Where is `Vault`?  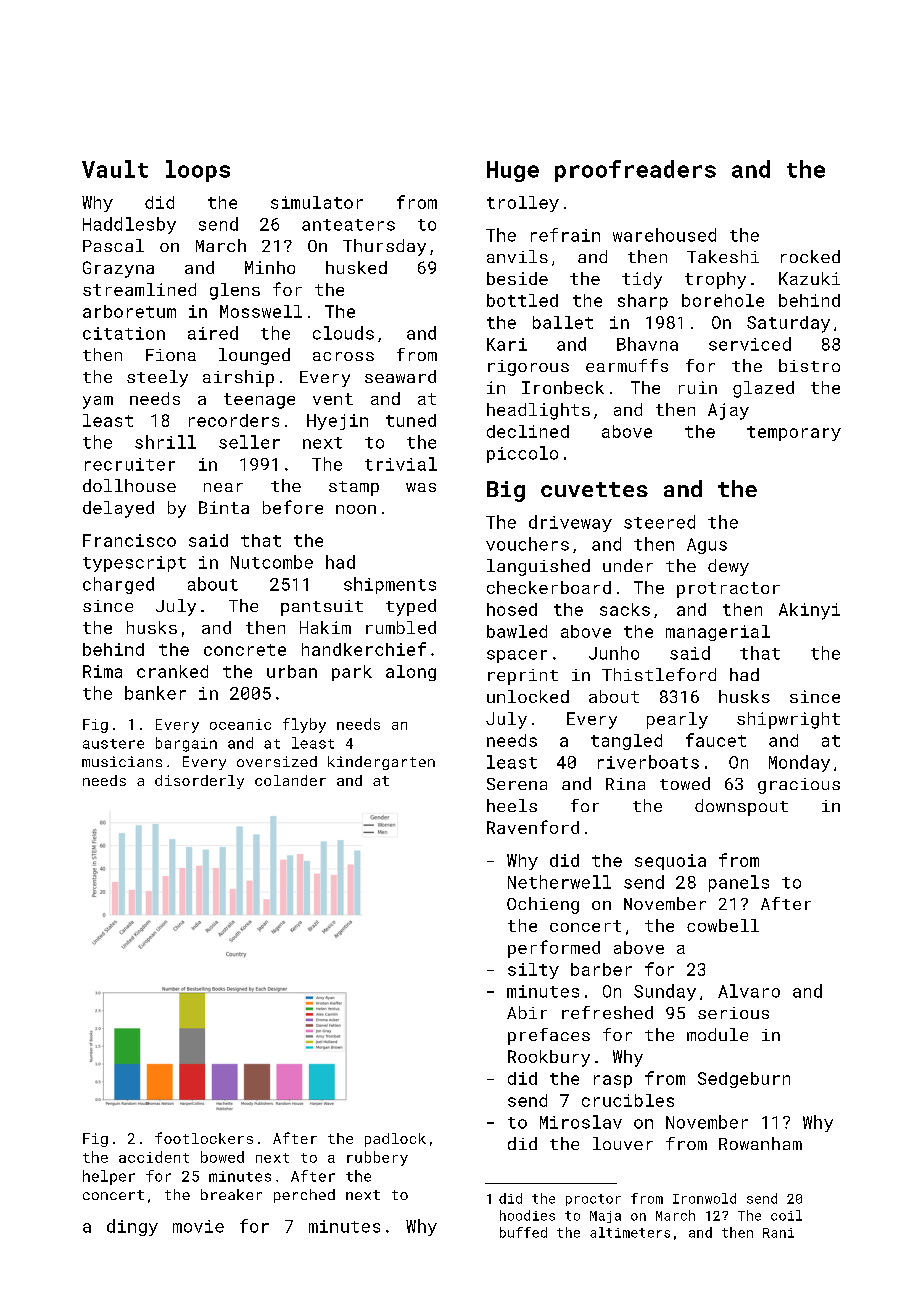 Vault is located at coordinates (115, 169).
